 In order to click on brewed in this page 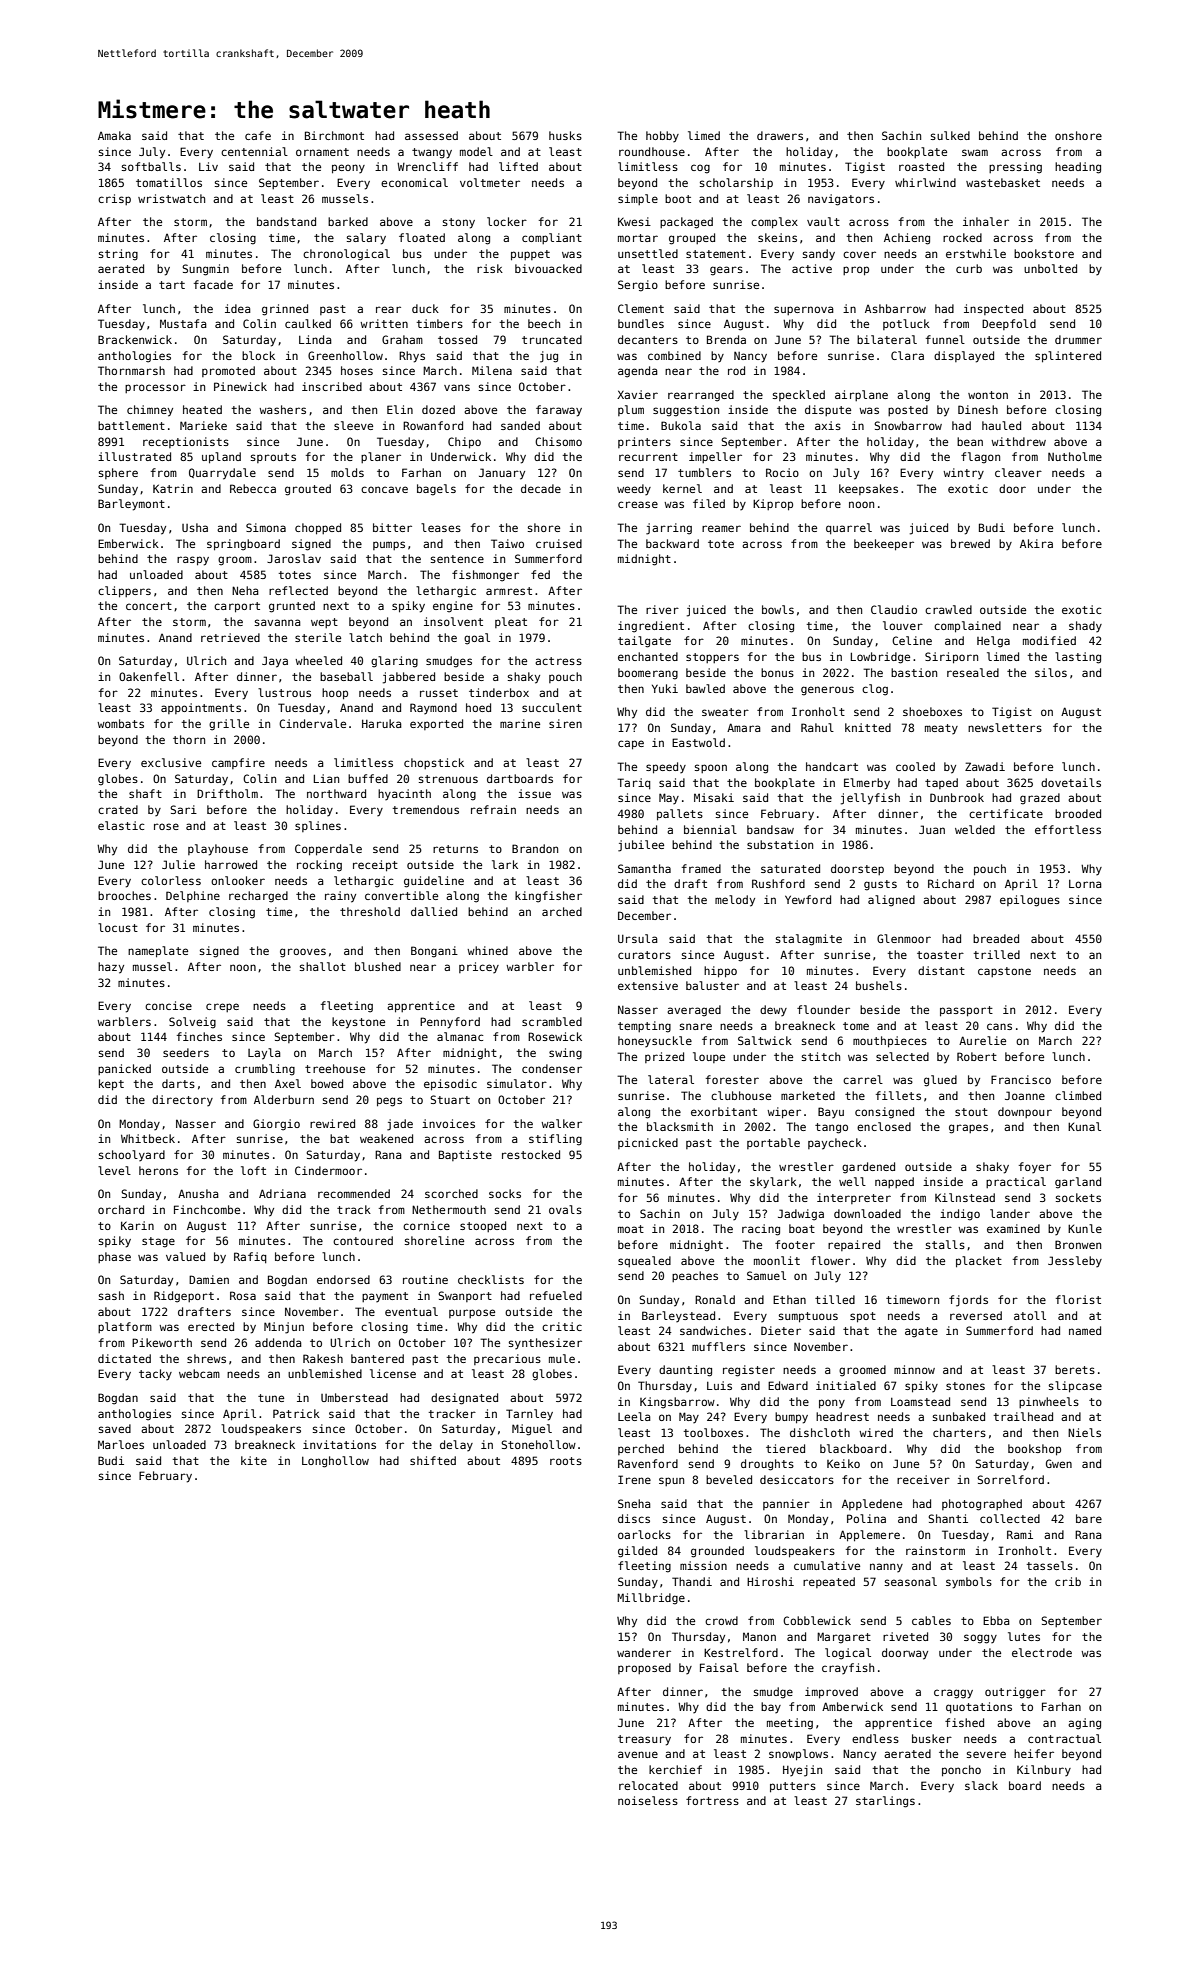, I will do `click(970, 543)`.
